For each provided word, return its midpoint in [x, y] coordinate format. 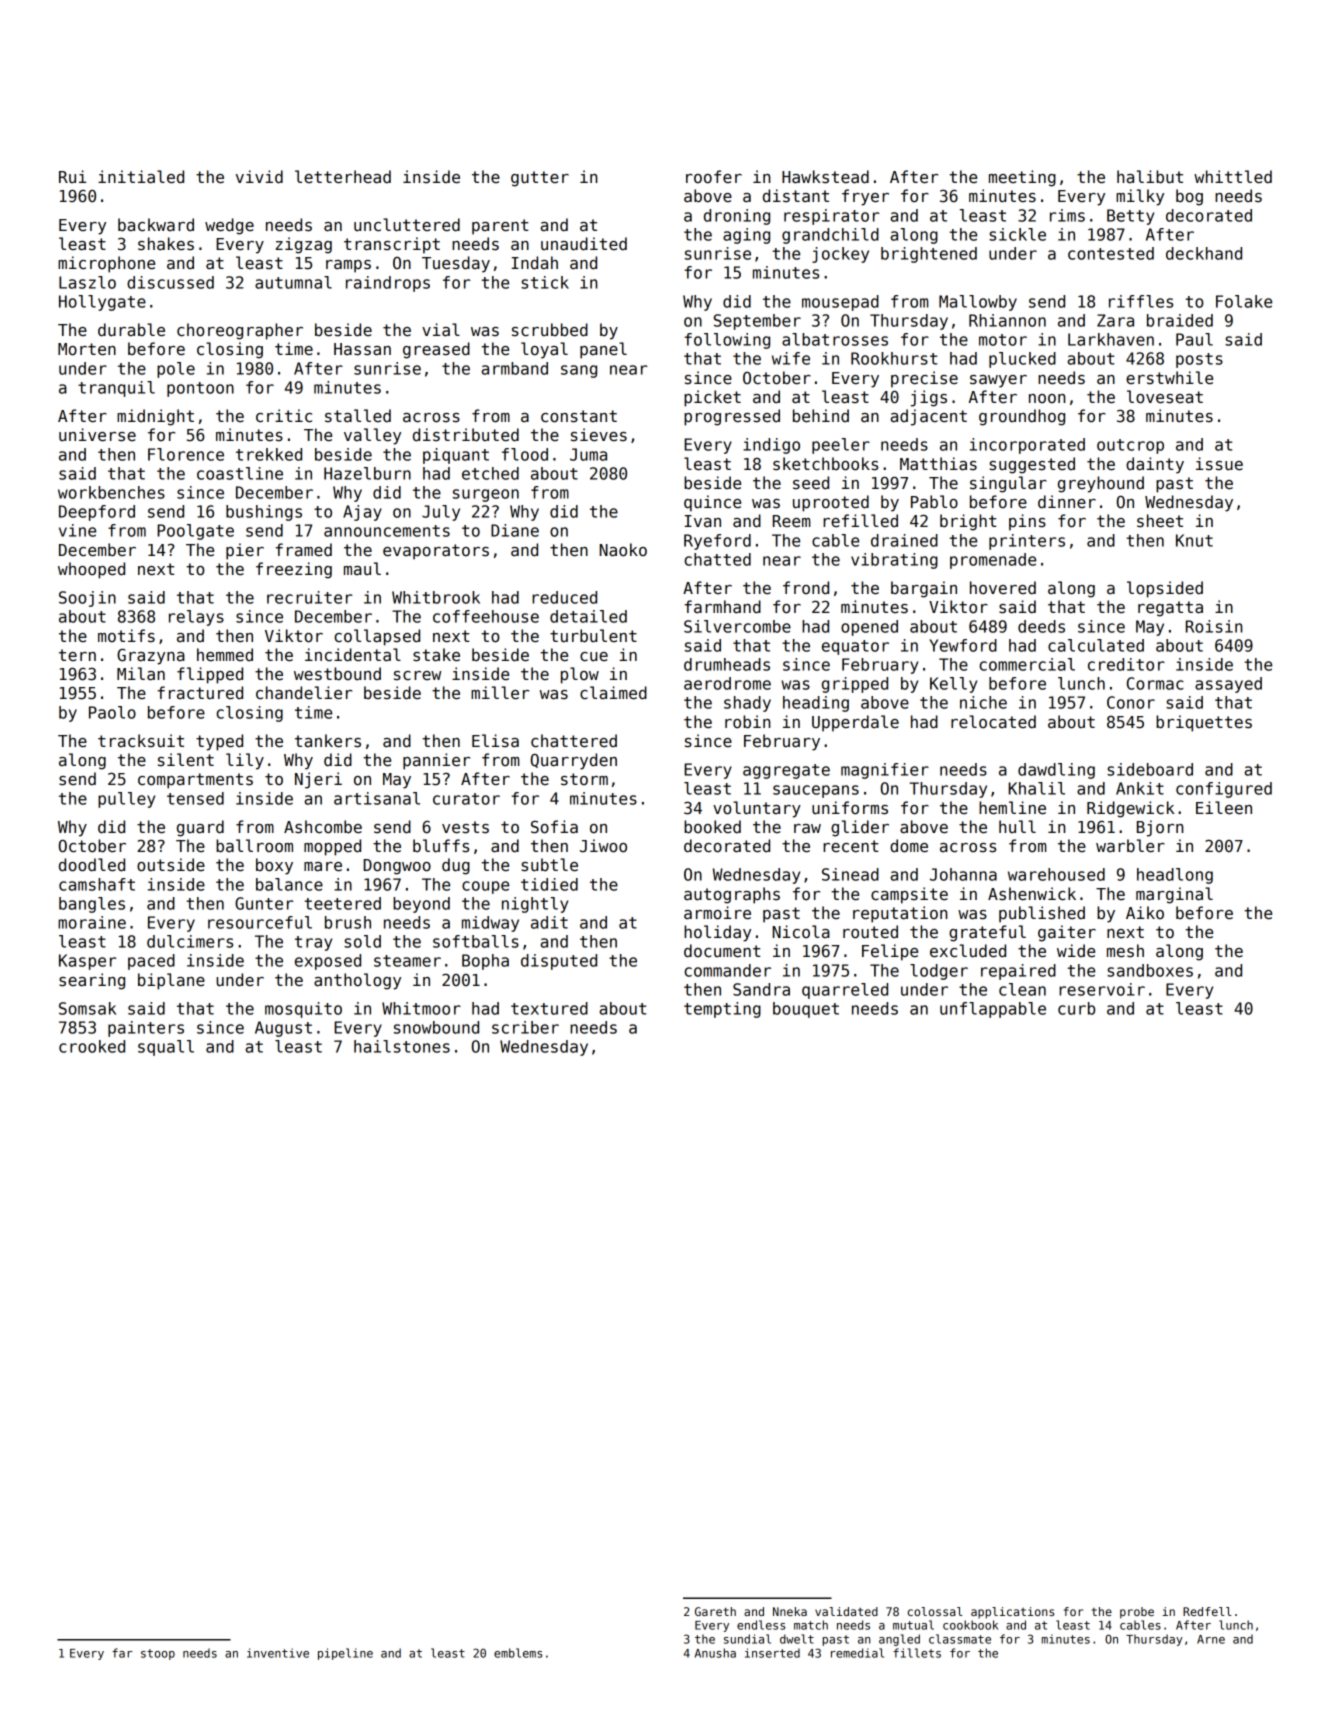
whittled [1233, 177]
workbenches [111, 492]
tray [313, 943]
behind [821, 416]
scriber [525, 1027]
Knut [1194, 540]
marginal [1174, 895]
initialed [141, 177]
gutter [540, 179]
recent [851, 846]
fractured [200, 693]
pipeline [345, 1654]
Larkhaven [1111, 339]
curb [1076, 1008]
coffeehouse [486, 616]
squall [166, 1048]
